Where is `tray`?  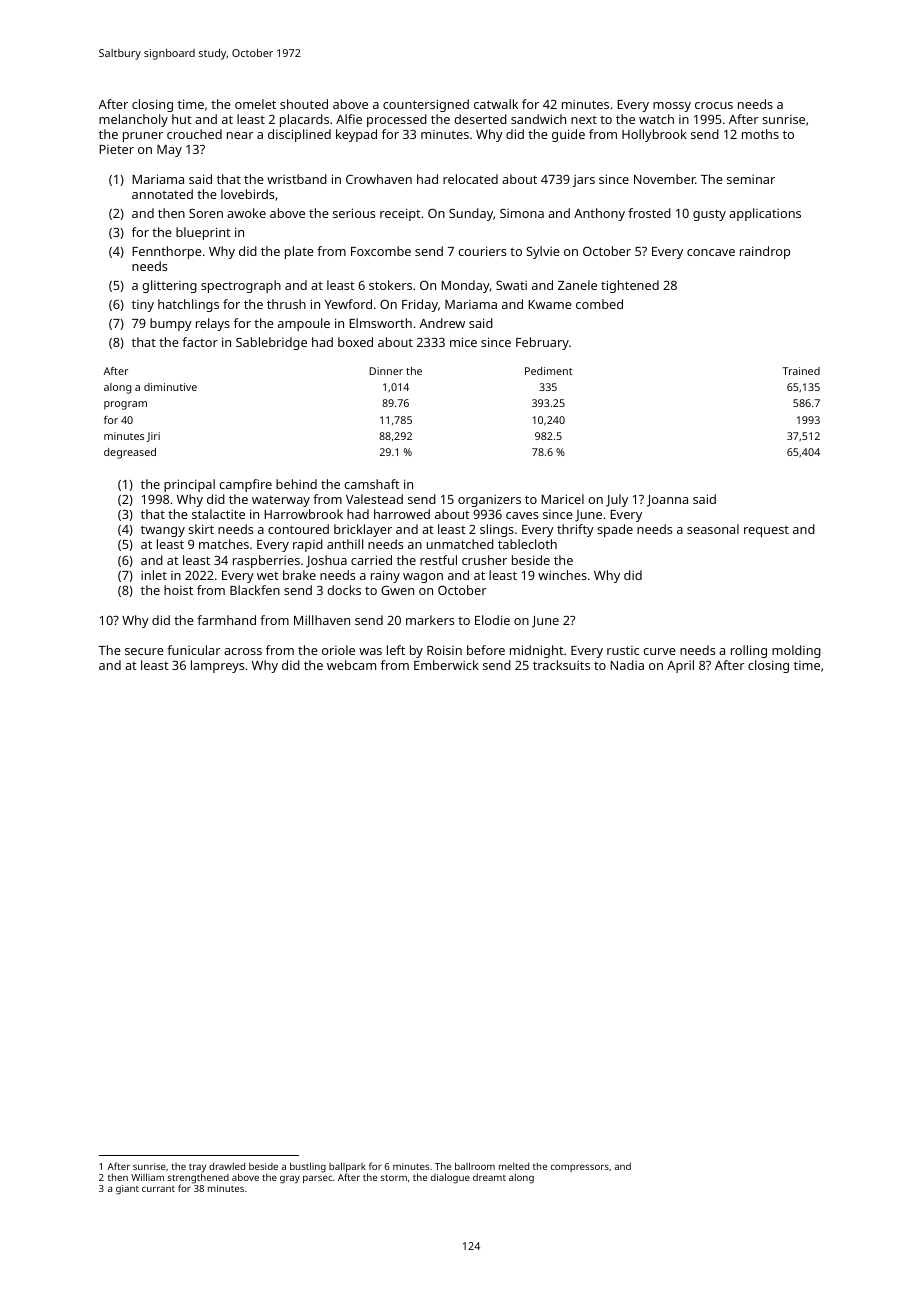 tray is located at coordinates (197, 1168).
